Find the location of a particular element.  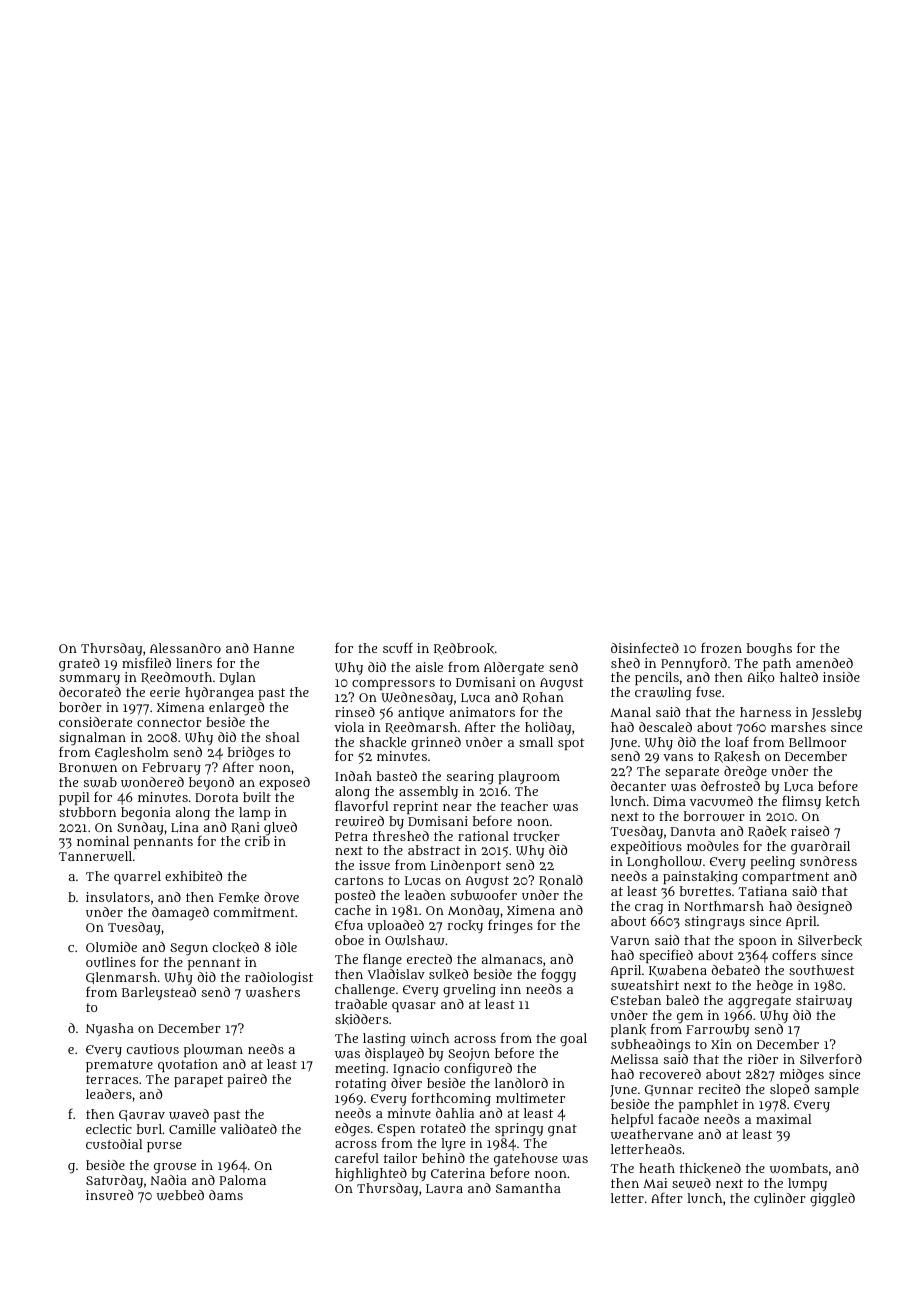

exhibited is located at coordinates (193, 876).
